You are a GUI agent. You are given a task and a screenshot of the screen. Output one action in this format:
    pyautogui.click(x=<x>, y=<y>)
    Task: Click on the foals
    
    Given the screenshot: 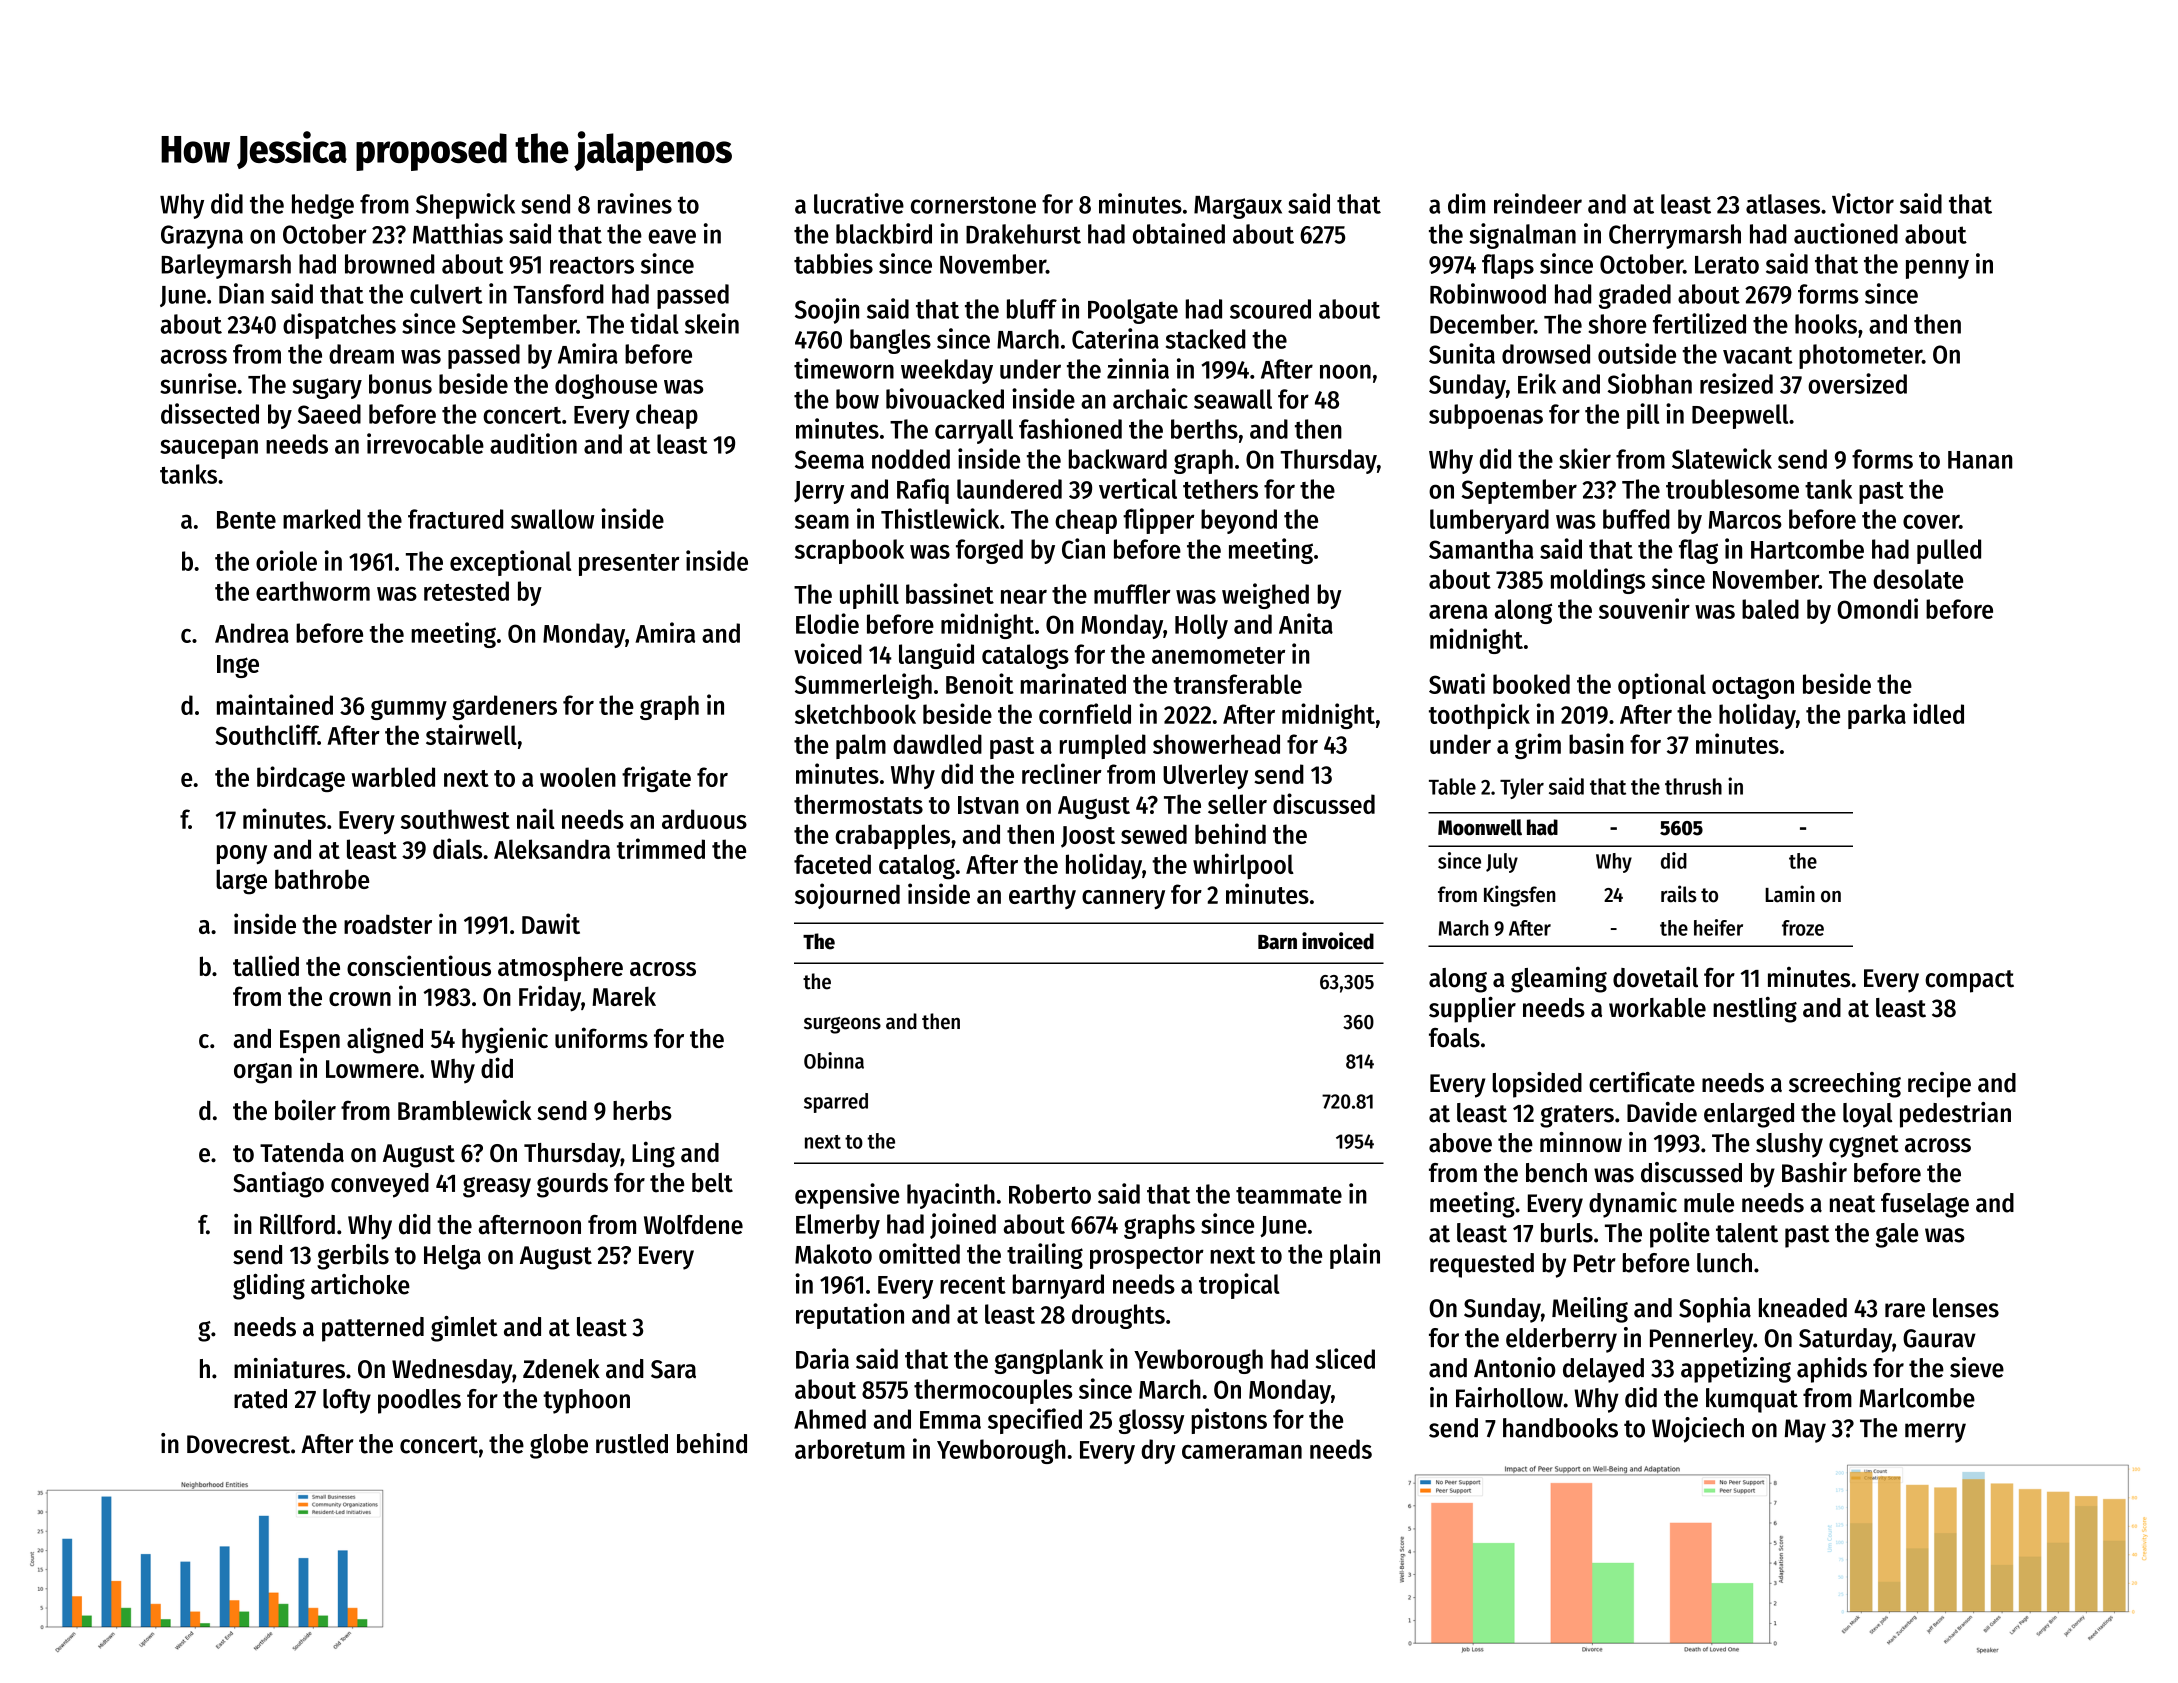 What is the action you would take?
    pyautogui.click(x=1454, y=1038)
